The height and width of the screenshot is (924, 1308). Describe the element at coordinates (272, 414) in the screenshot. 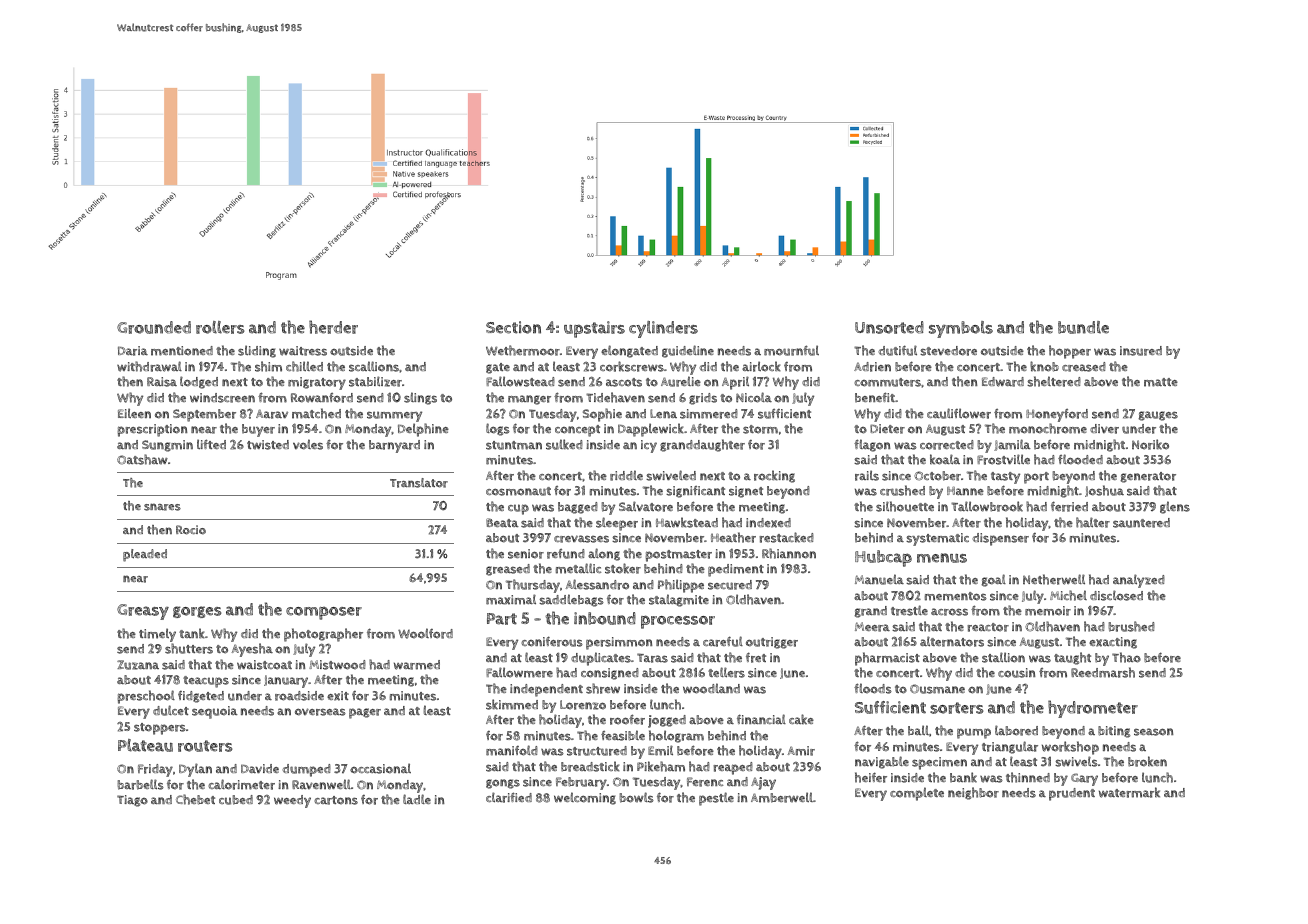

I see `Aarav` at that location.
